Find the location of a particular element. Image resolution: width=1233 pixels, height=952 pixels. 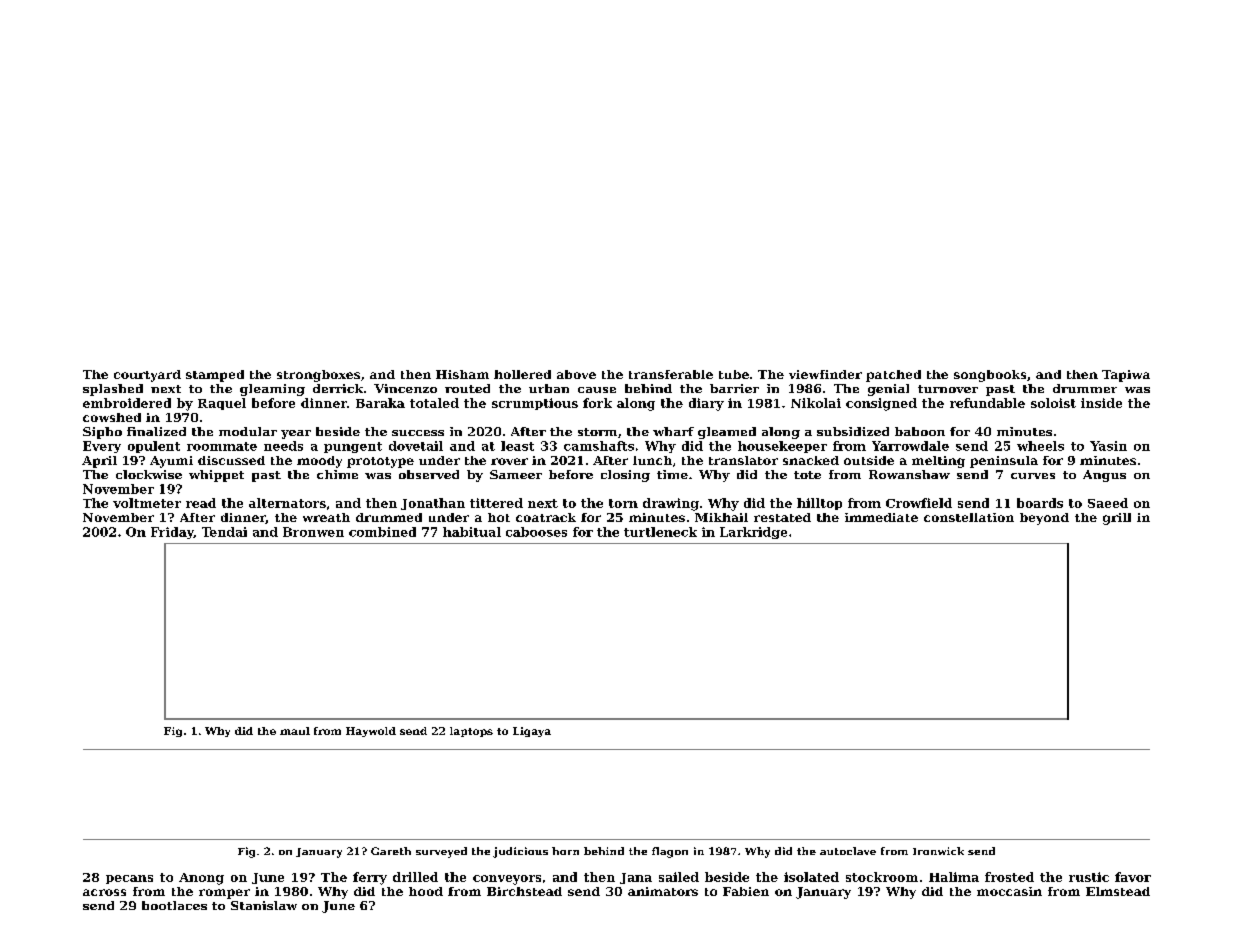

horn is located at coordinates (565, 851).
